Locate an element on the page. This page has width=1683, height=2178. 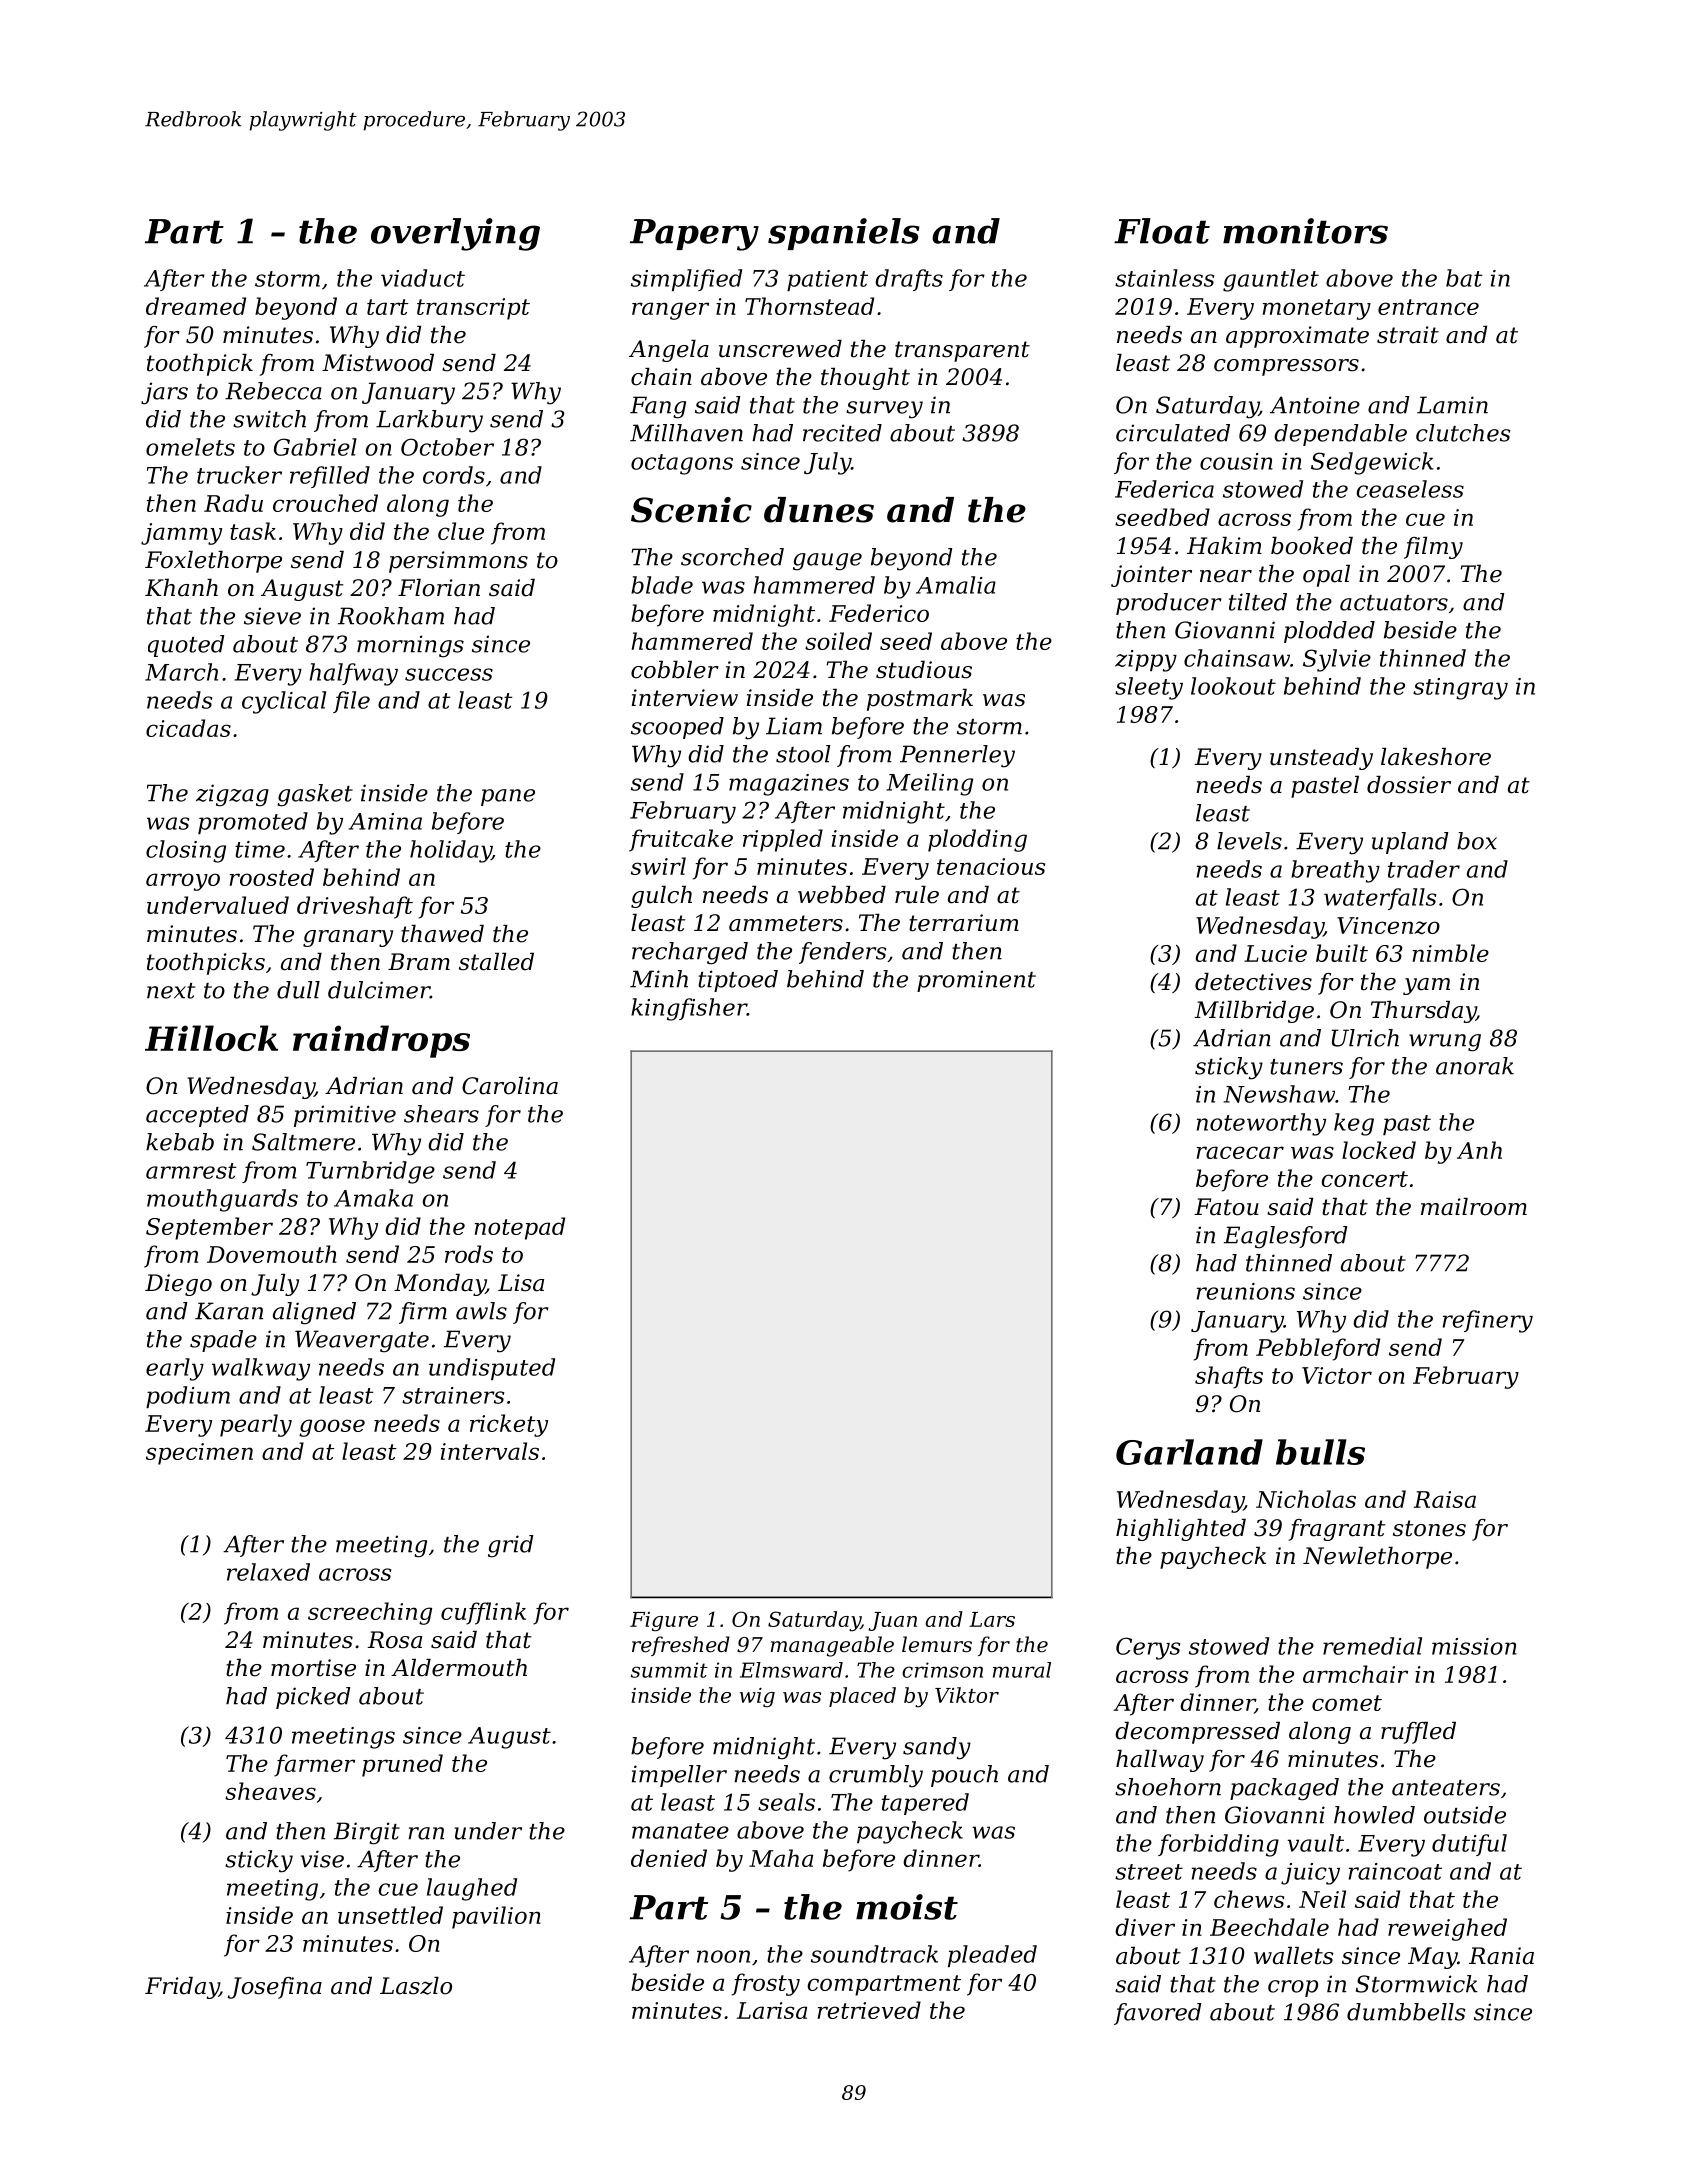
monetary is located at coordinates (1316, 309).
